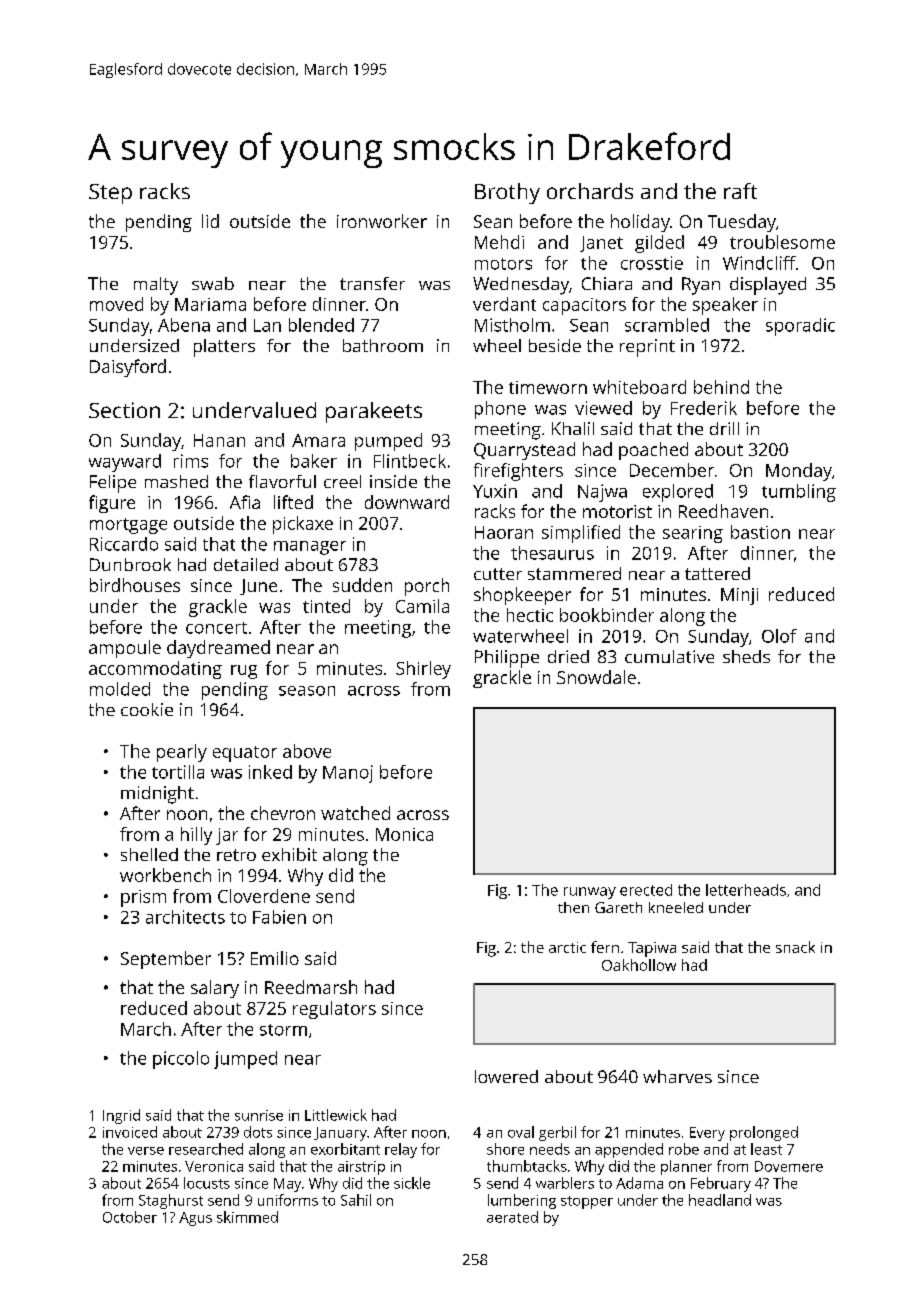 This screenshot has height=1308, width=924. What do you see at coordinates (746, 656) in the screenshot?
I see `sheds` at bounding box center [746, 656].
